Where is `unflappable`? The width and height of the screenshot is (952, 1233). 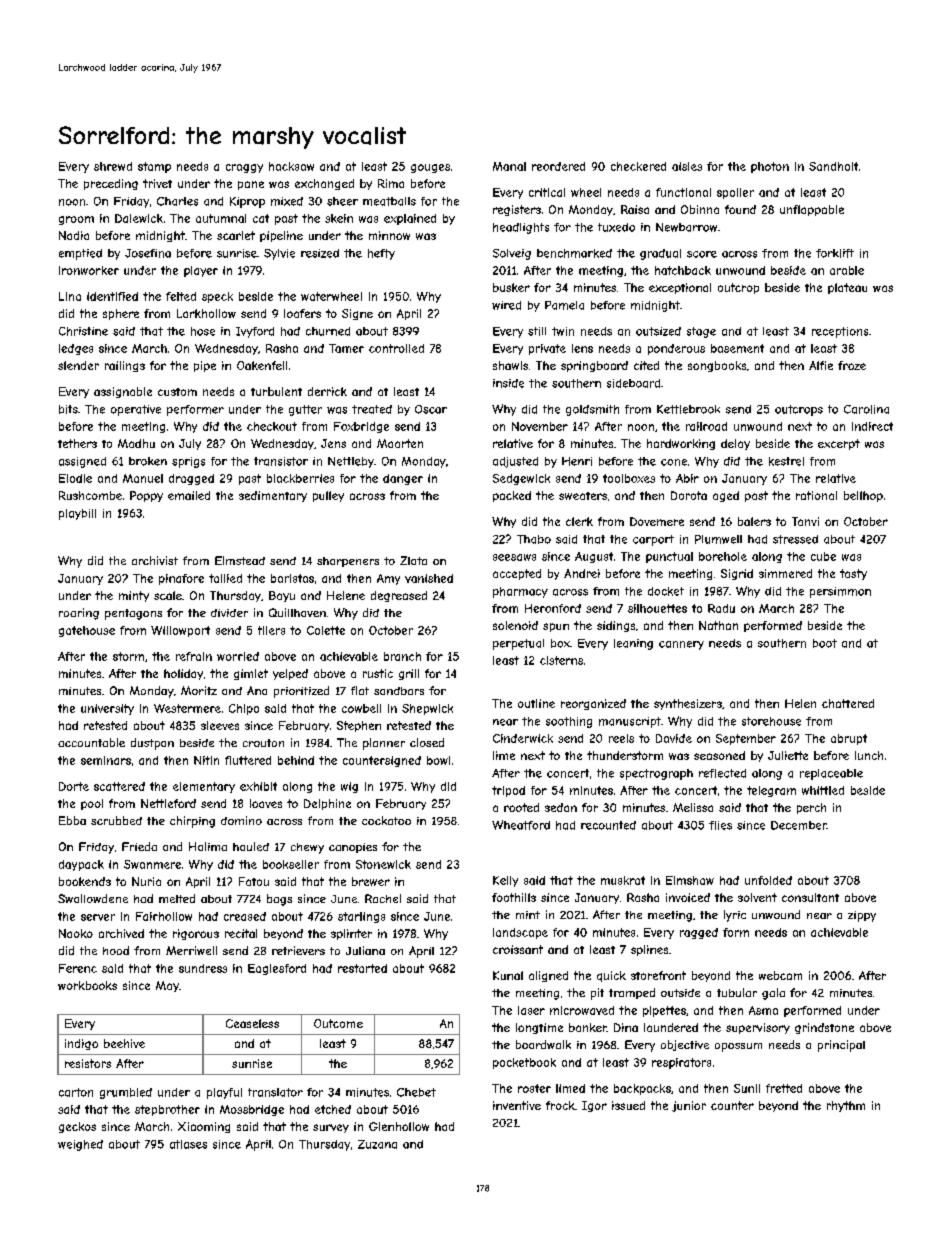 unflappable is located at coordinates (812, 210).
